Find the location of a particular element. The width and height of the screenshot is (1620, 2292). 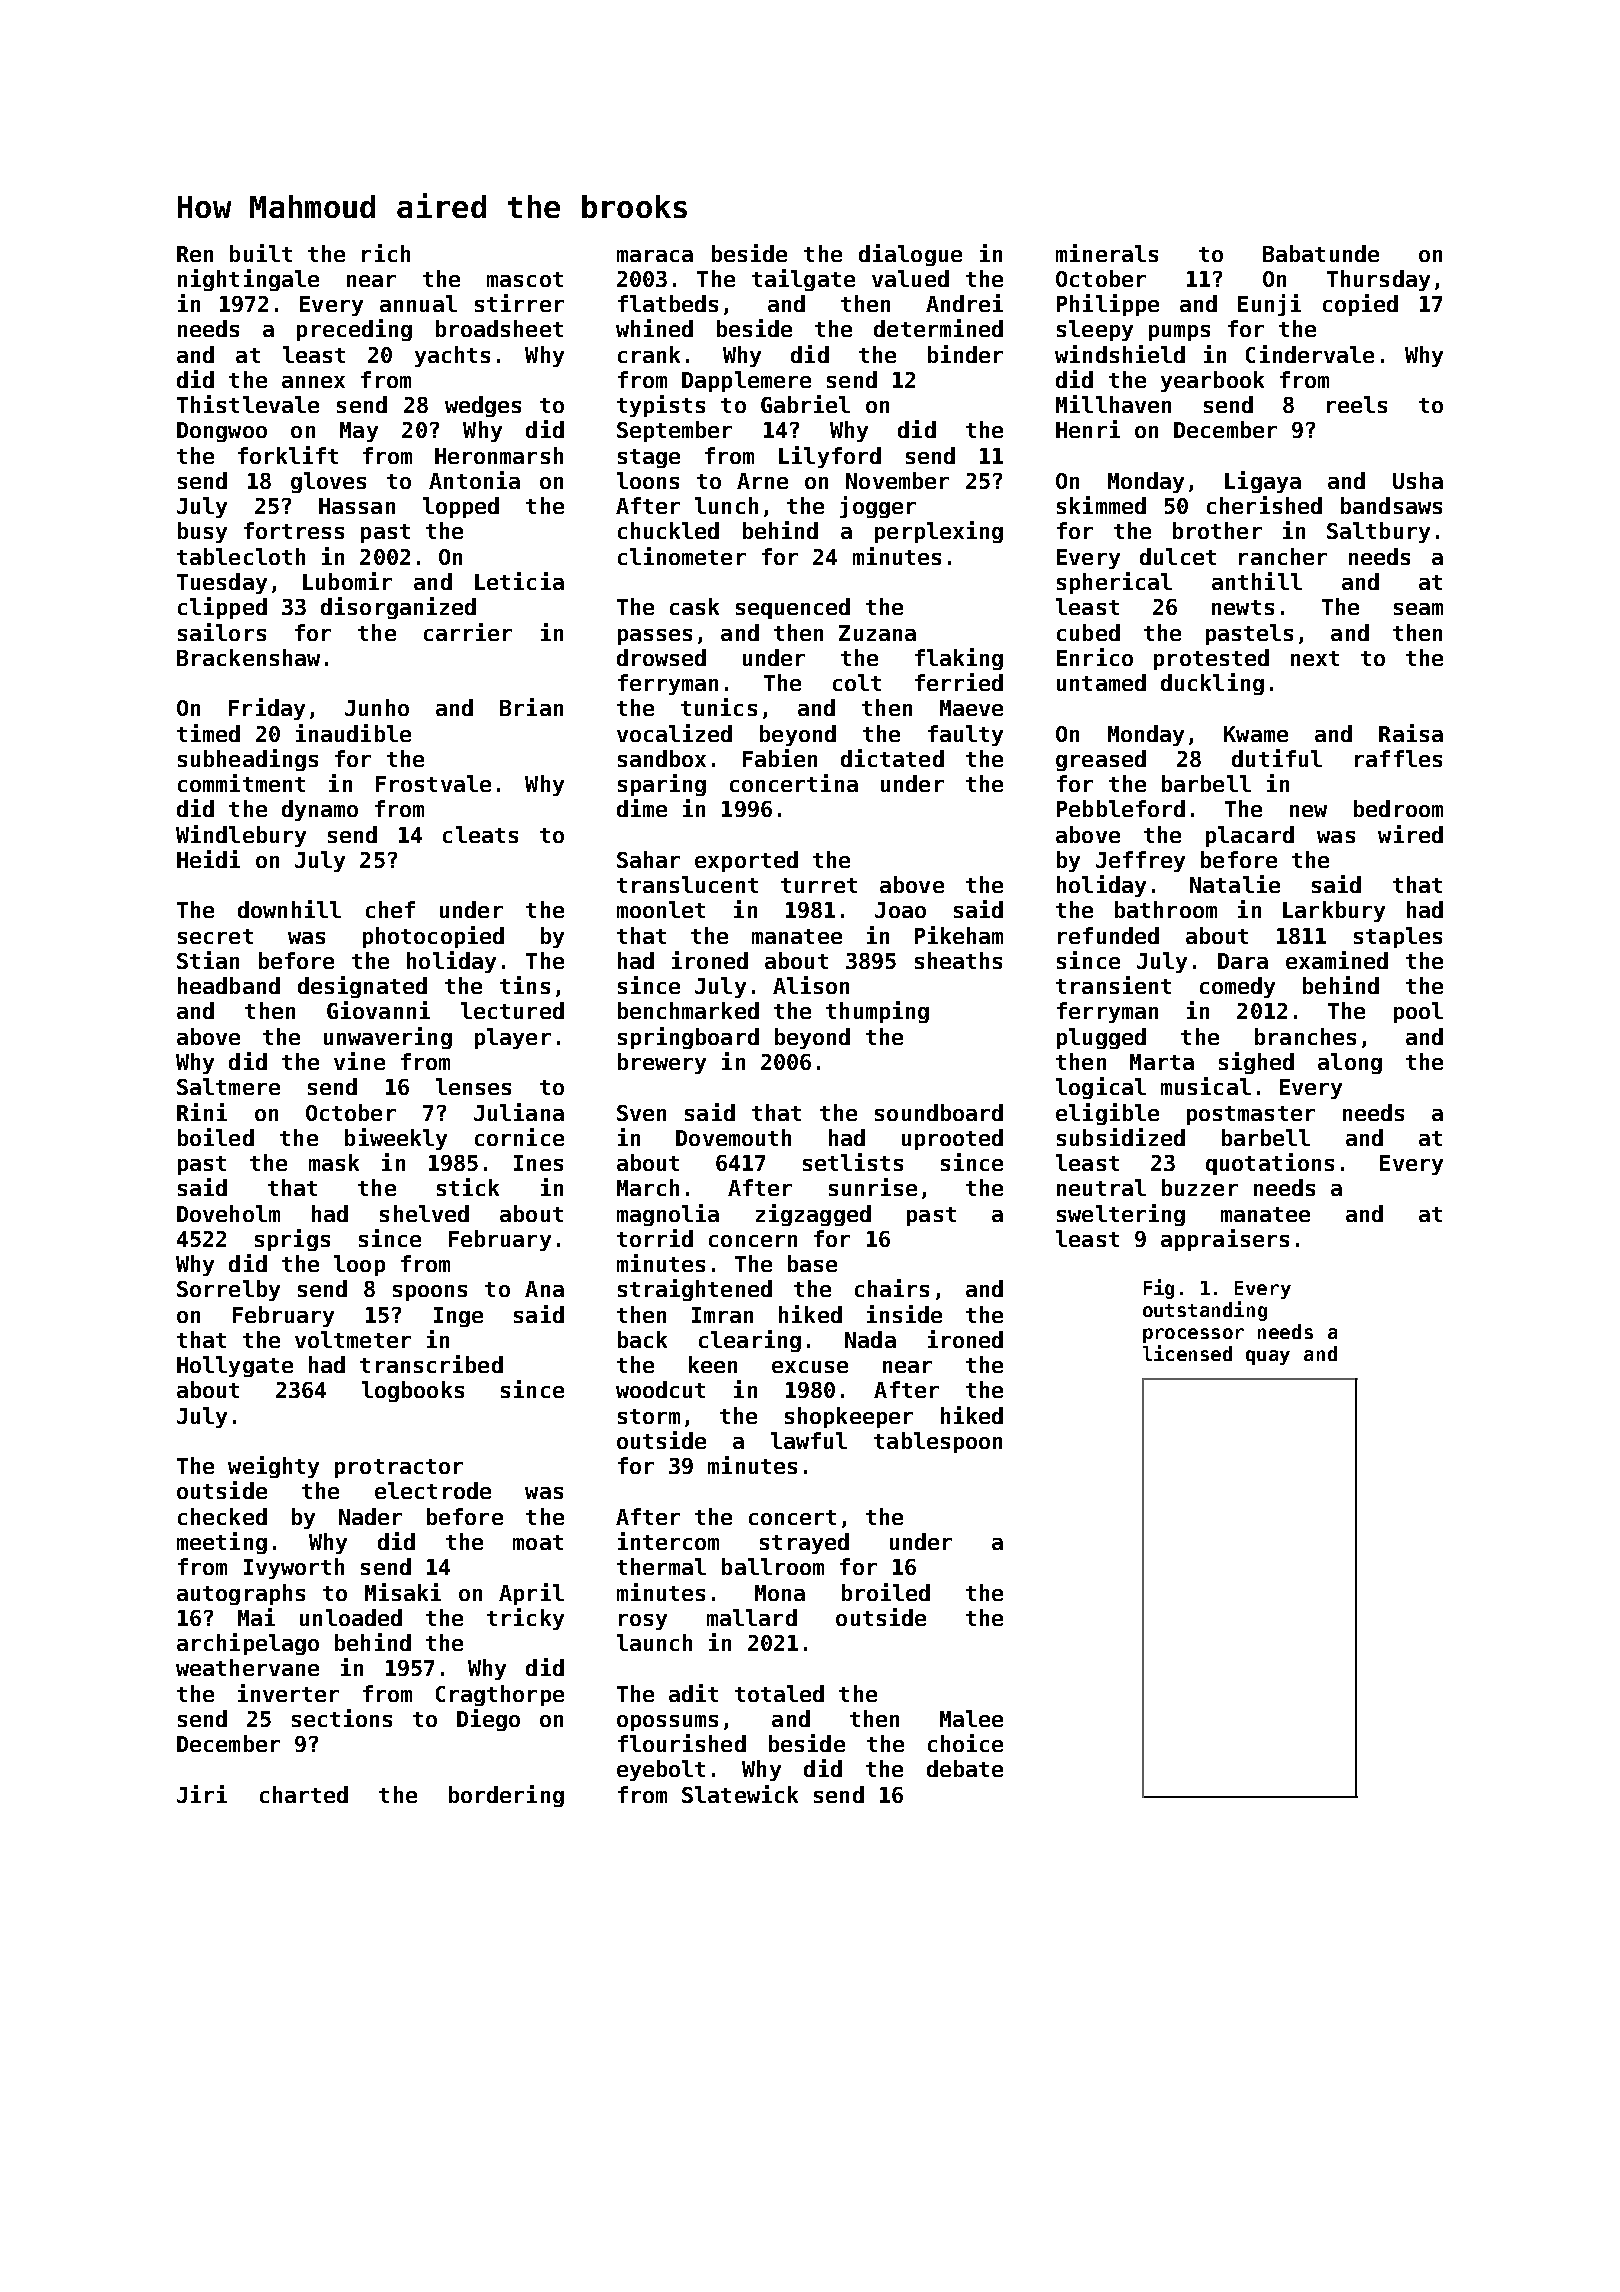

buzzer is located at coordinates (1200, 1187).
